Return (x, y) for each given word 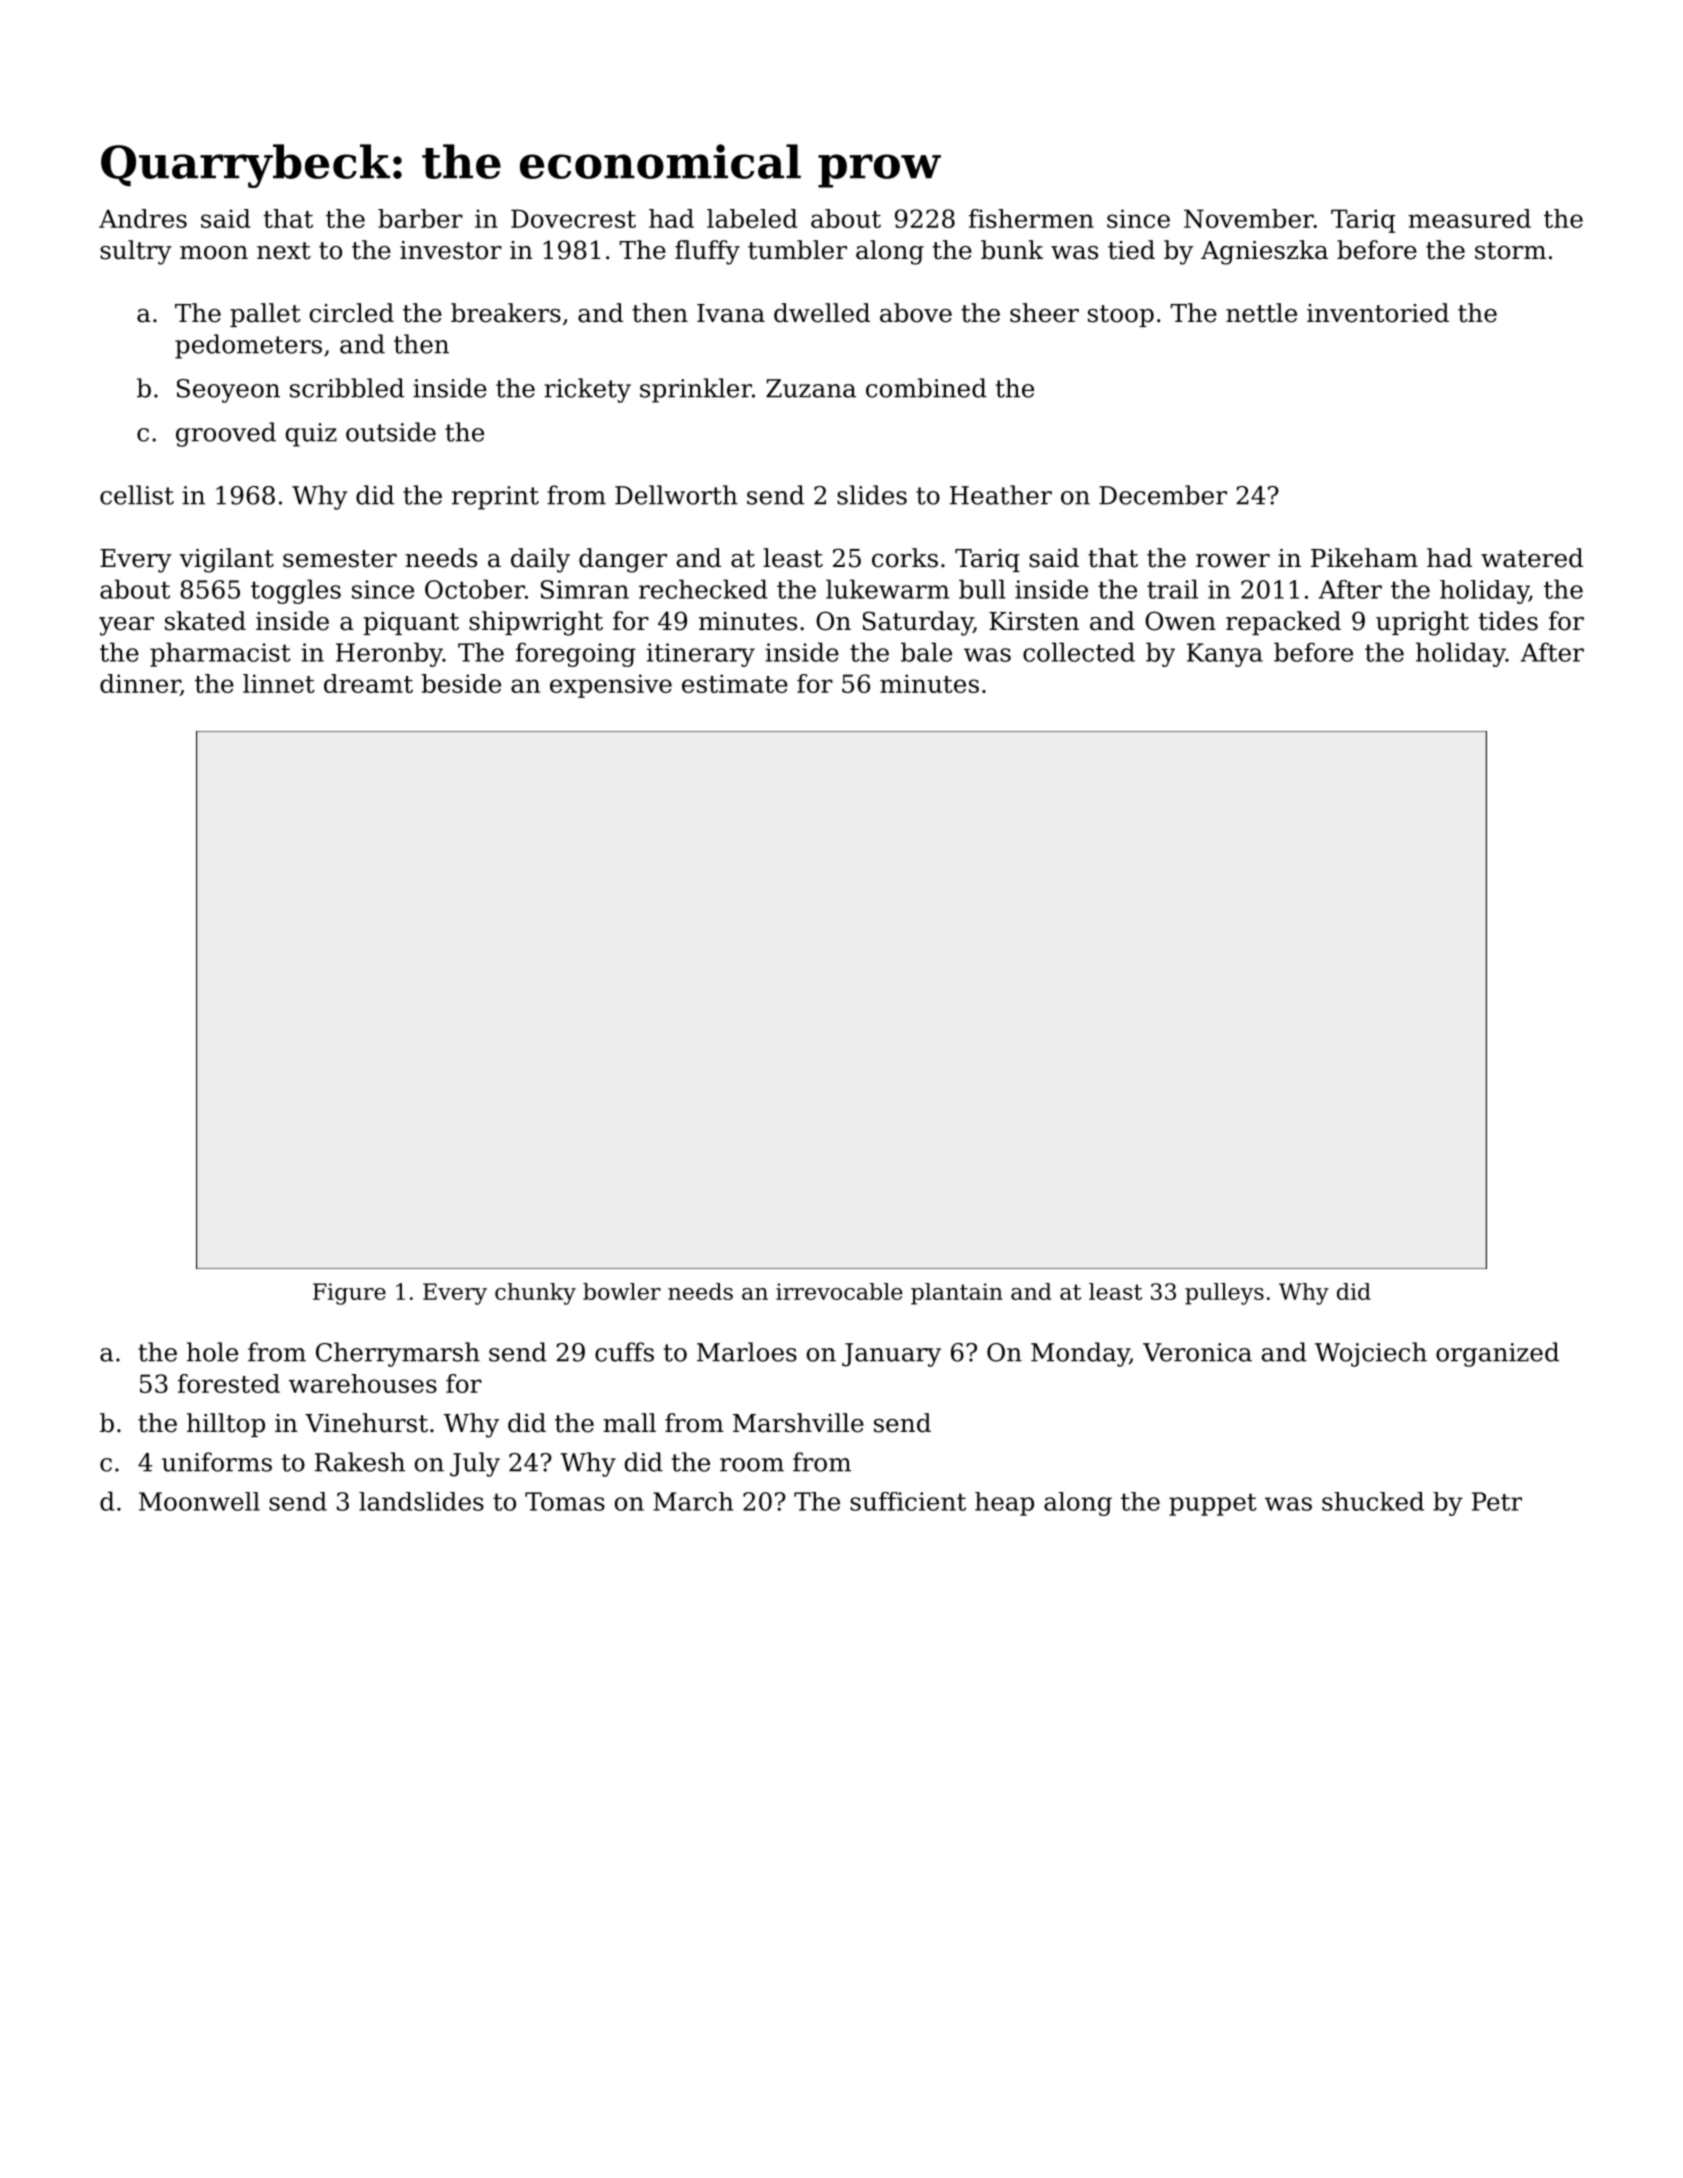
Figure (349, 1294)
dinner (140, 685)
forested (229, 1383)
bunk (1012, 250)
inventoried (1378, 313)
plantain (957, 1294)
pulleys (1224, 1294)
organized (1497, 1354)
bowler (622, 1291)
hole (212, 1352)
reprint (495, 498)
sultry (136, 252)
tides (1508, 621)
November (1249, 218)
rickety (588, 390)
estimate (735, 683)
